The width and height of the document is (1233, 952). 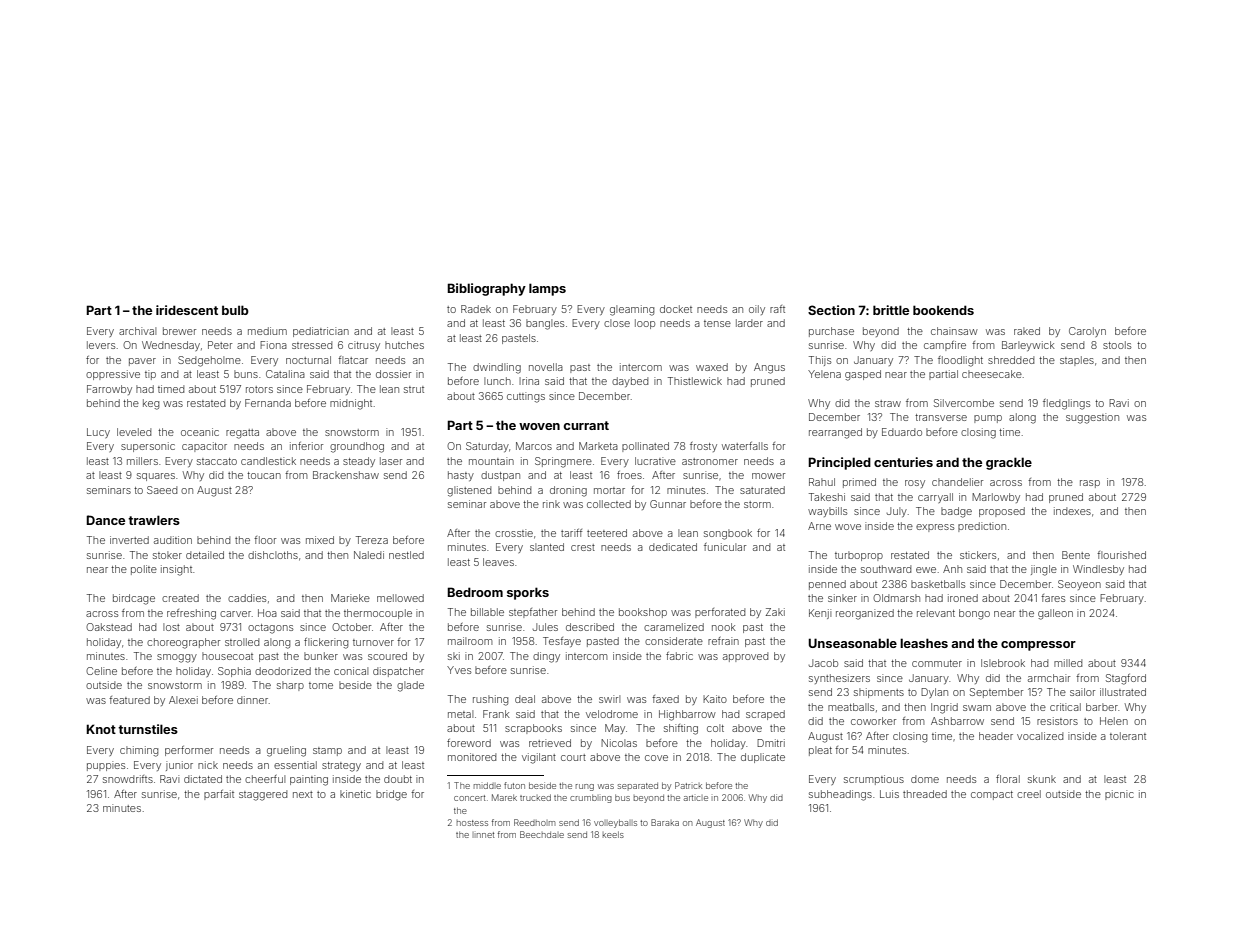 I want to click on glade, so click(x=410, y=686).
